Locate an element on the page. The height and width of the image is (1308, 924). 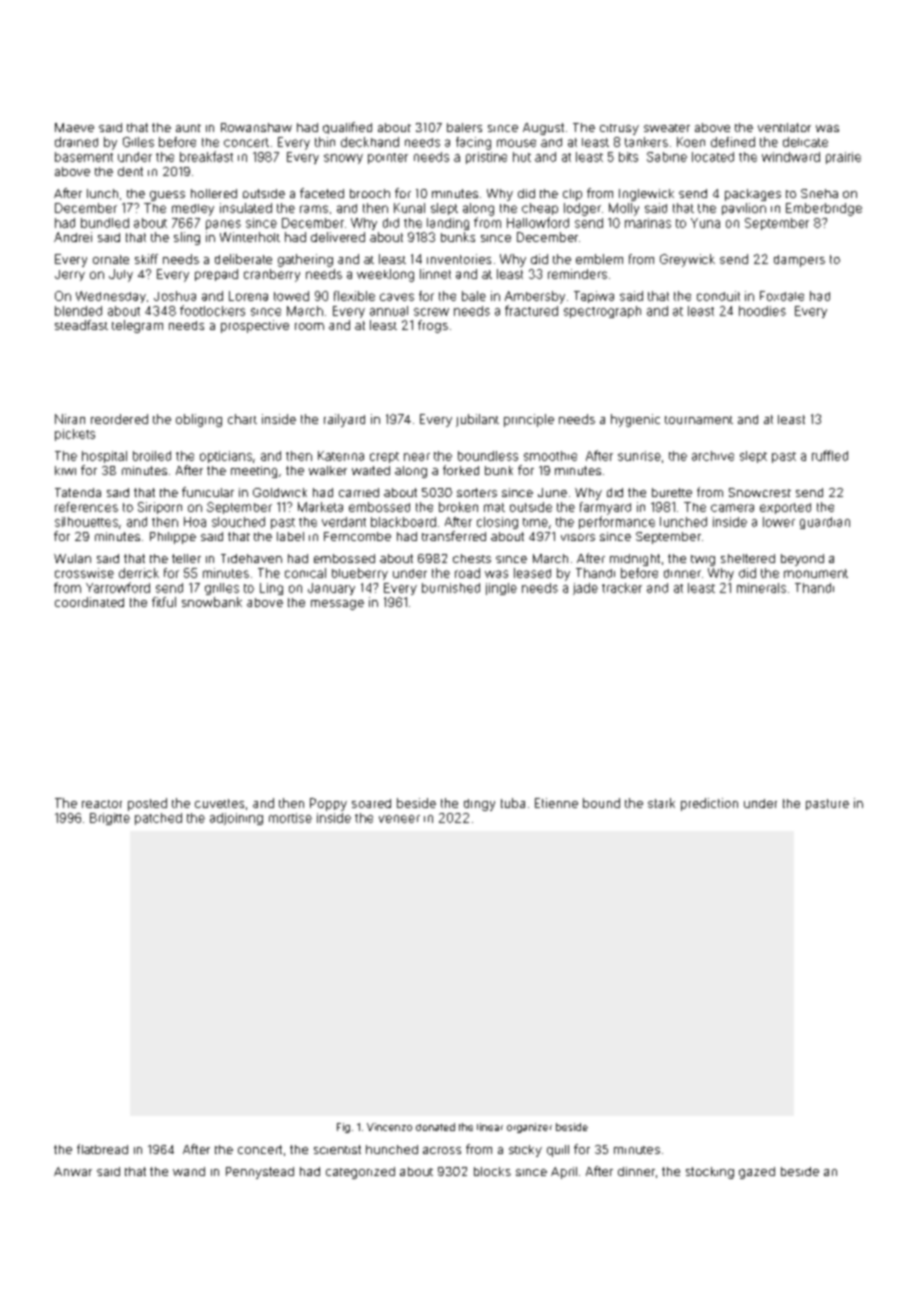
footlockers is located at coordinates (212, 310).
